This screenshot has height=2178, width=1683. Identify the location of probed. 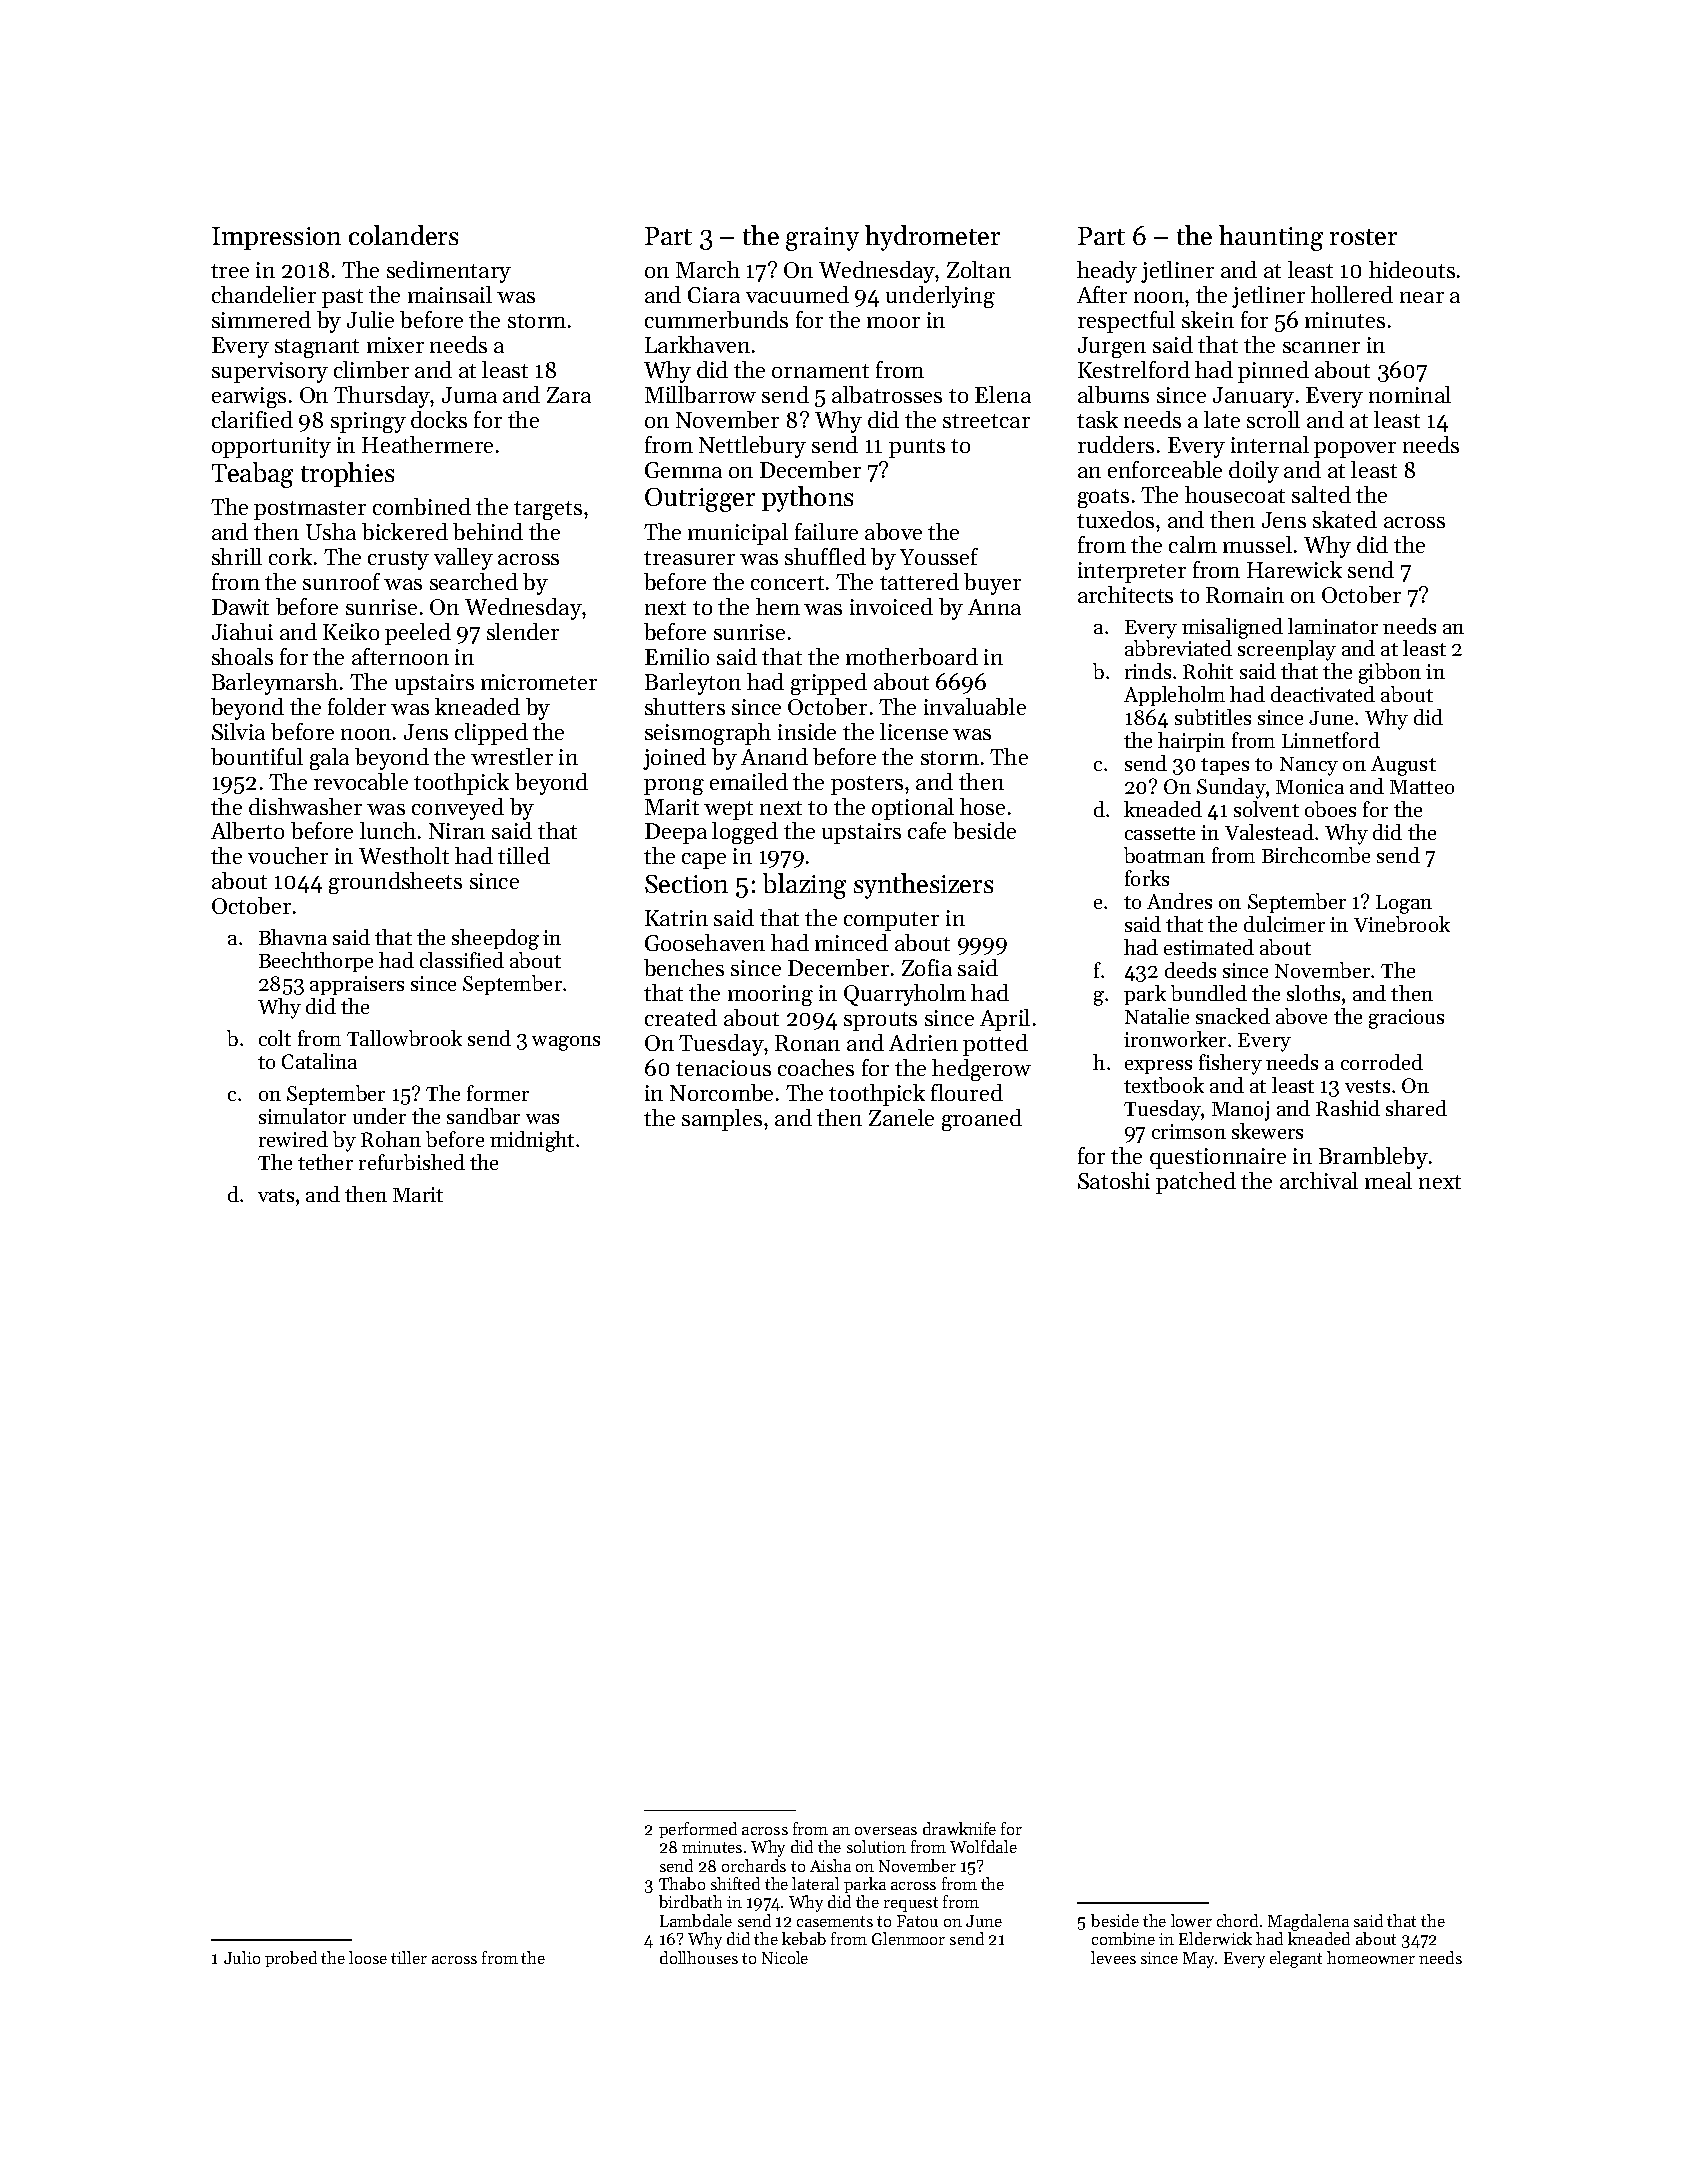
(291, 1959).
